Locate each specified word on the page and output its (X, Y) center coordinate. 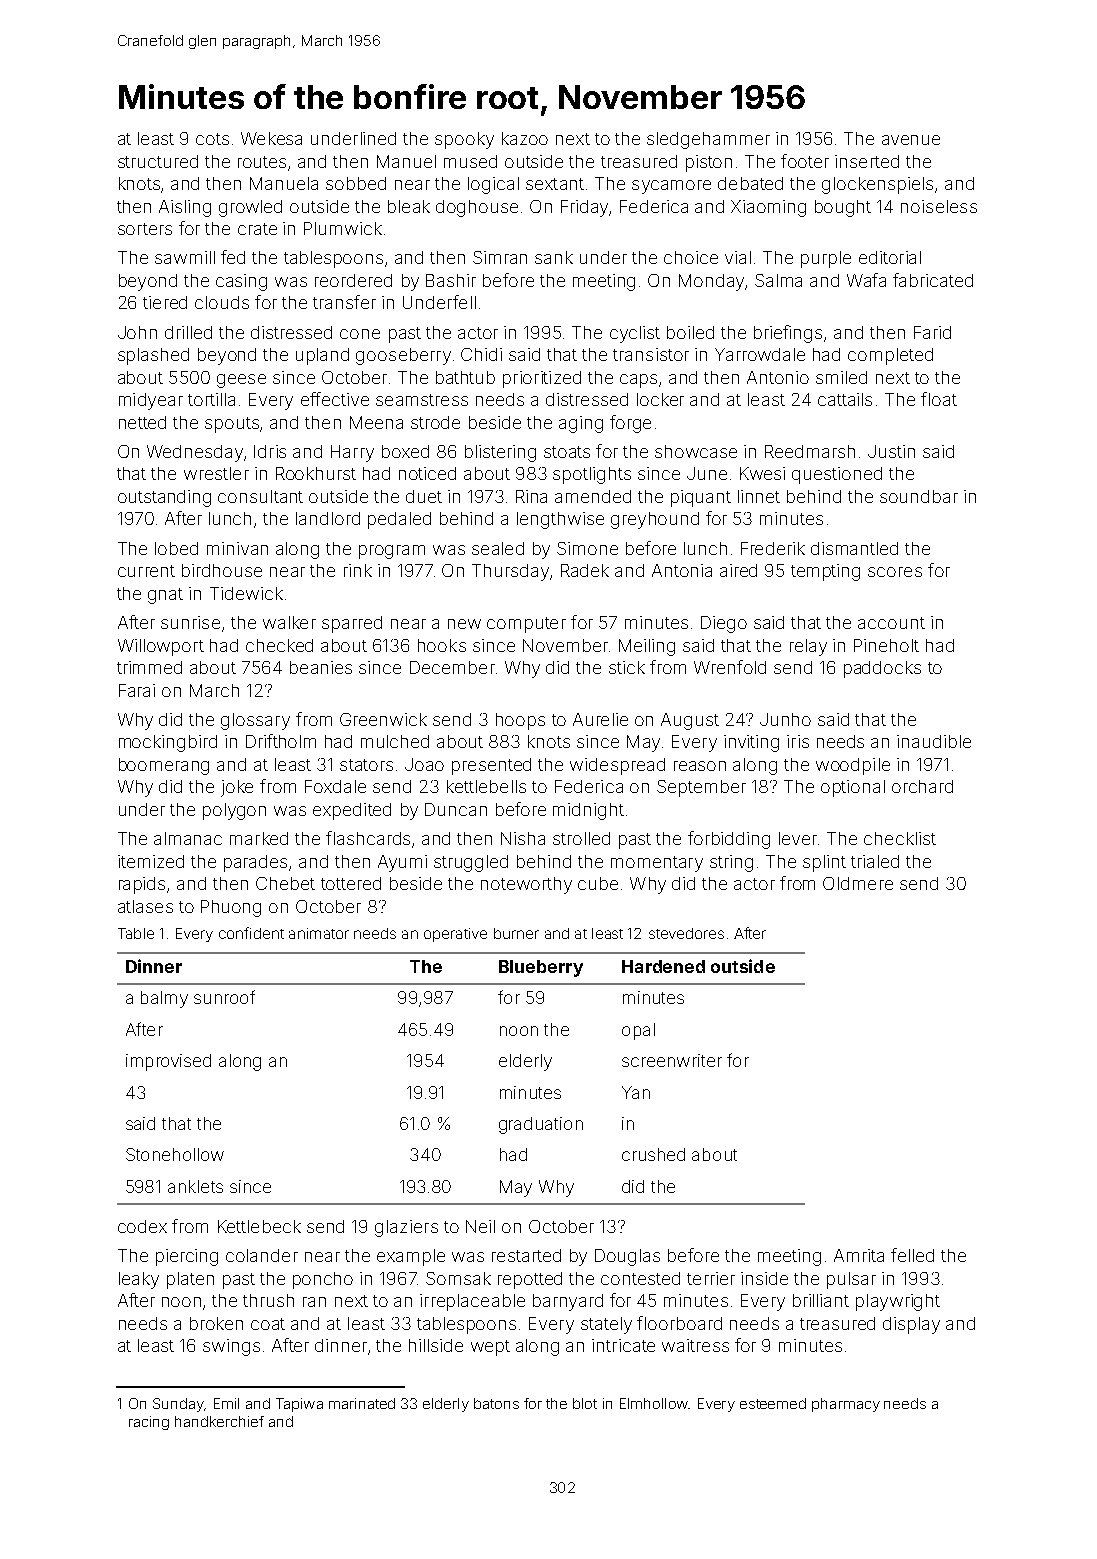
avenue (911, 140)
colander (262, 1255)
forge (630, 424)
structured (158, 161)
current (146, 571)
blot (585, 1403)
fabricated (933, 280)
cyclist (635, 334)
